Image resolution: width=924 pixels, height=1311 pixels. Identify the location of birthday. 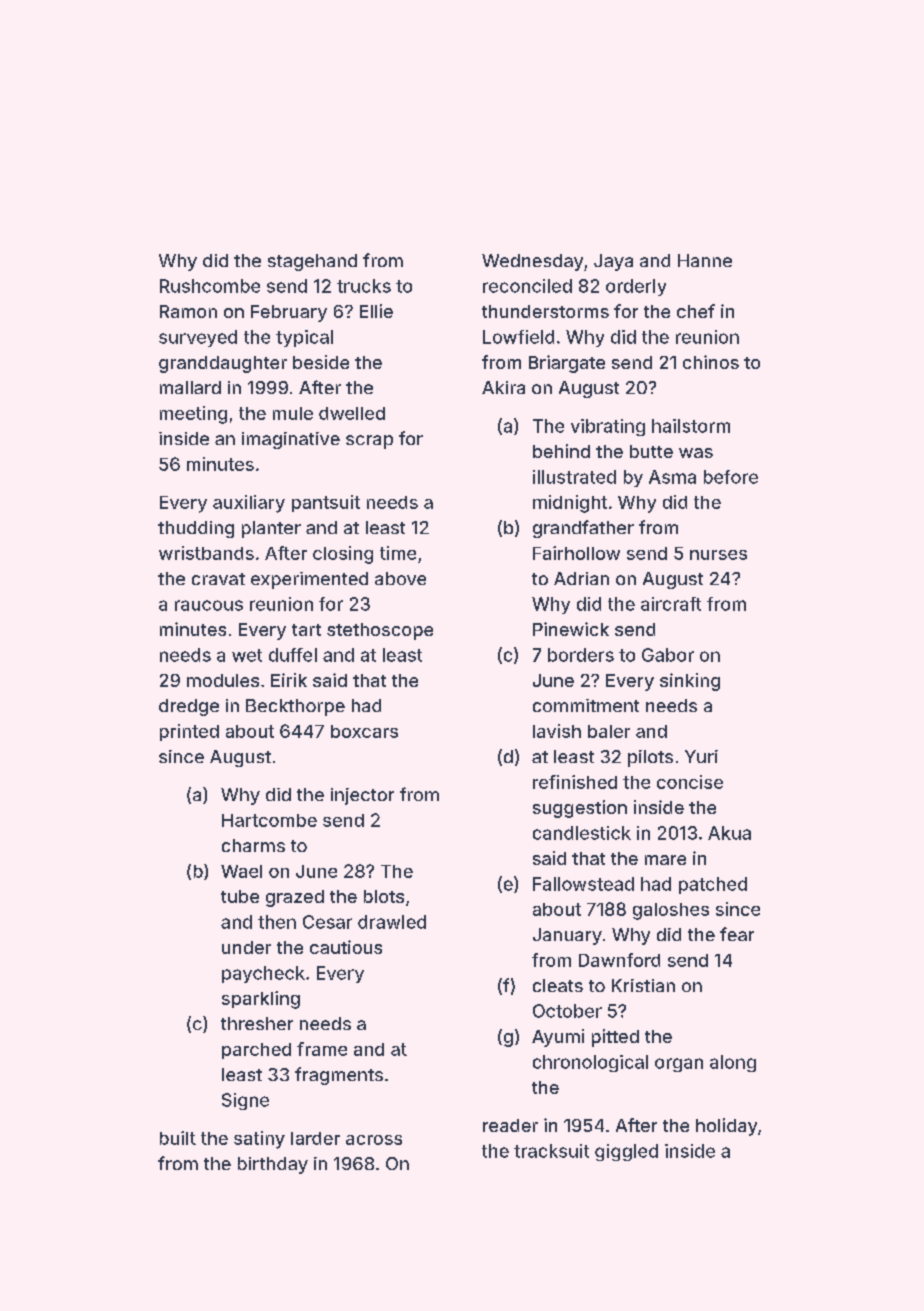
(273, 1165).
